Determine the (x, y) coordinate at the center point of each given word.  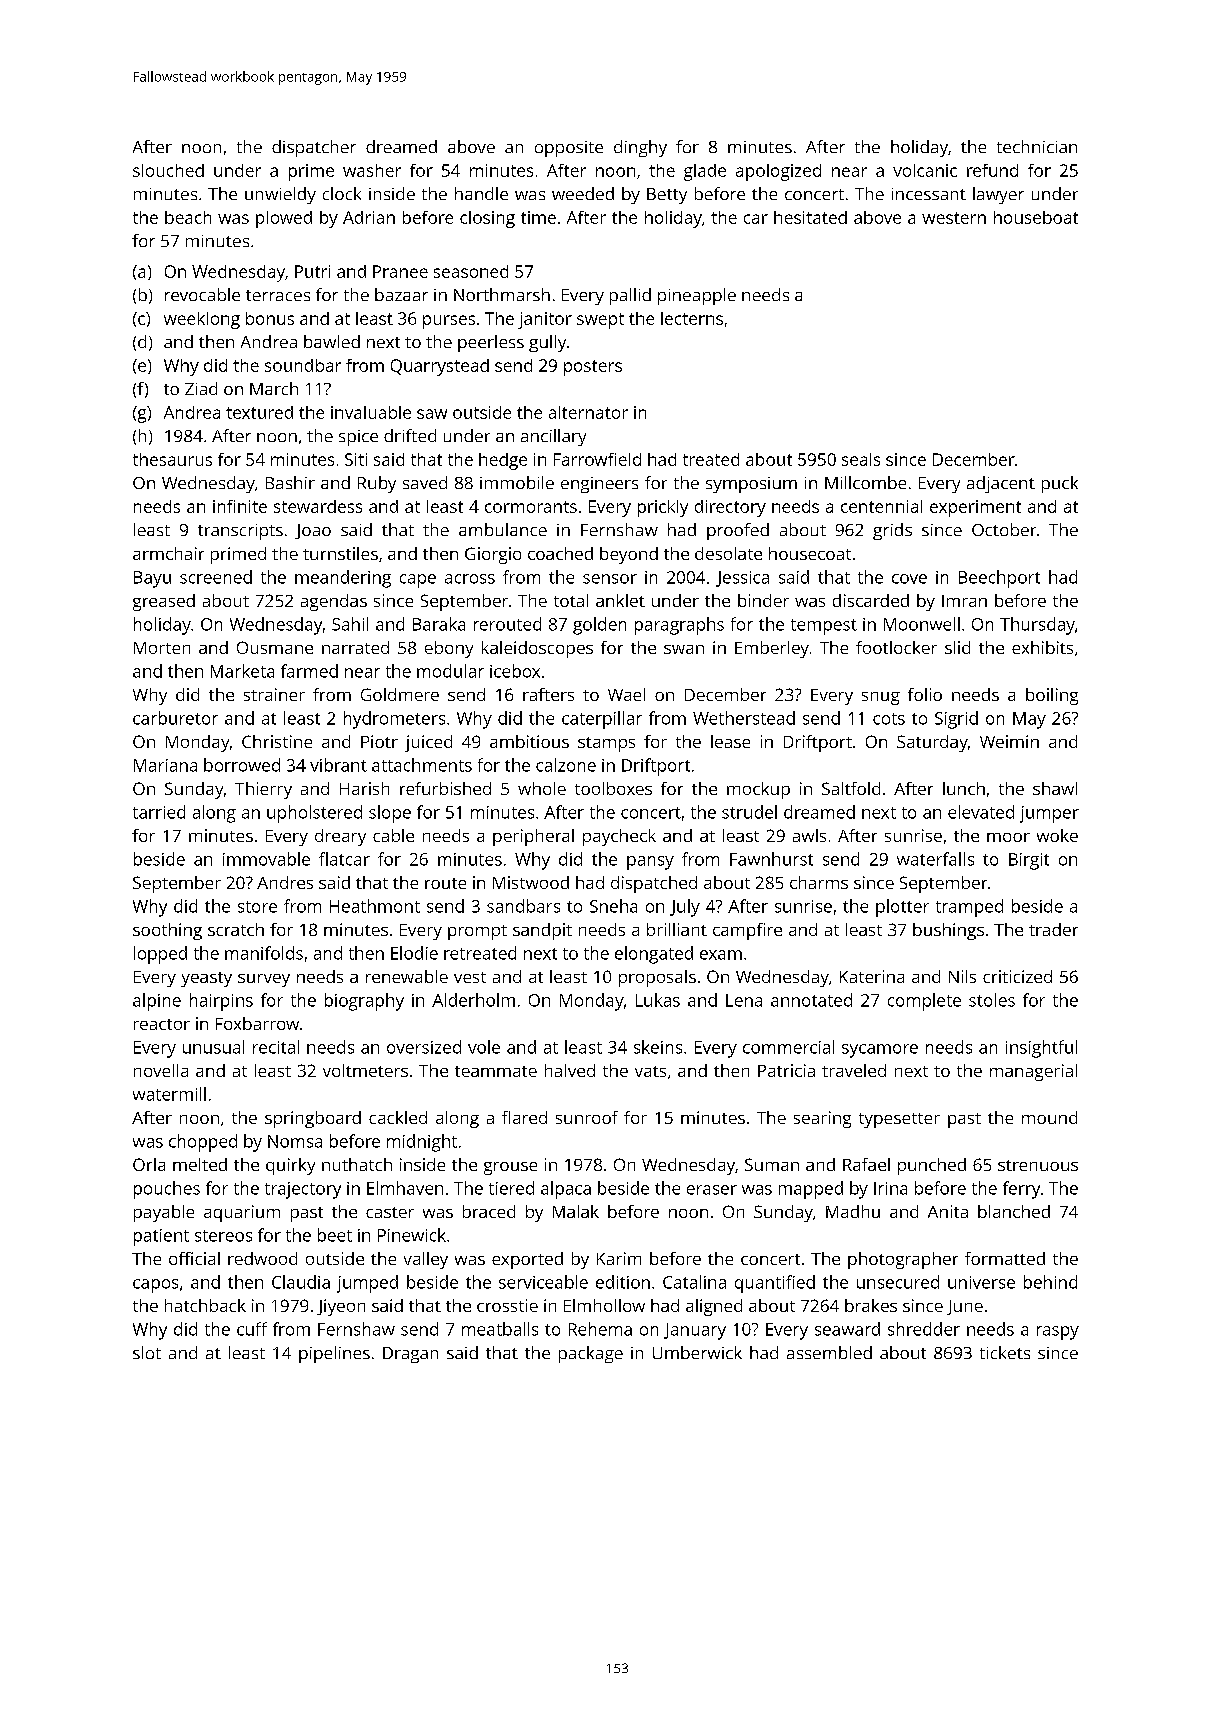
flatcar (344, 859)
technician (1037, 146)
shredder (924, 1329)
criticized (1017, 976)
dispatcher (314, 148)
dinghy (640, 148)
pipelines (334, 1354)
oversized (424, 1047)
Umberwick (697, 1352)
